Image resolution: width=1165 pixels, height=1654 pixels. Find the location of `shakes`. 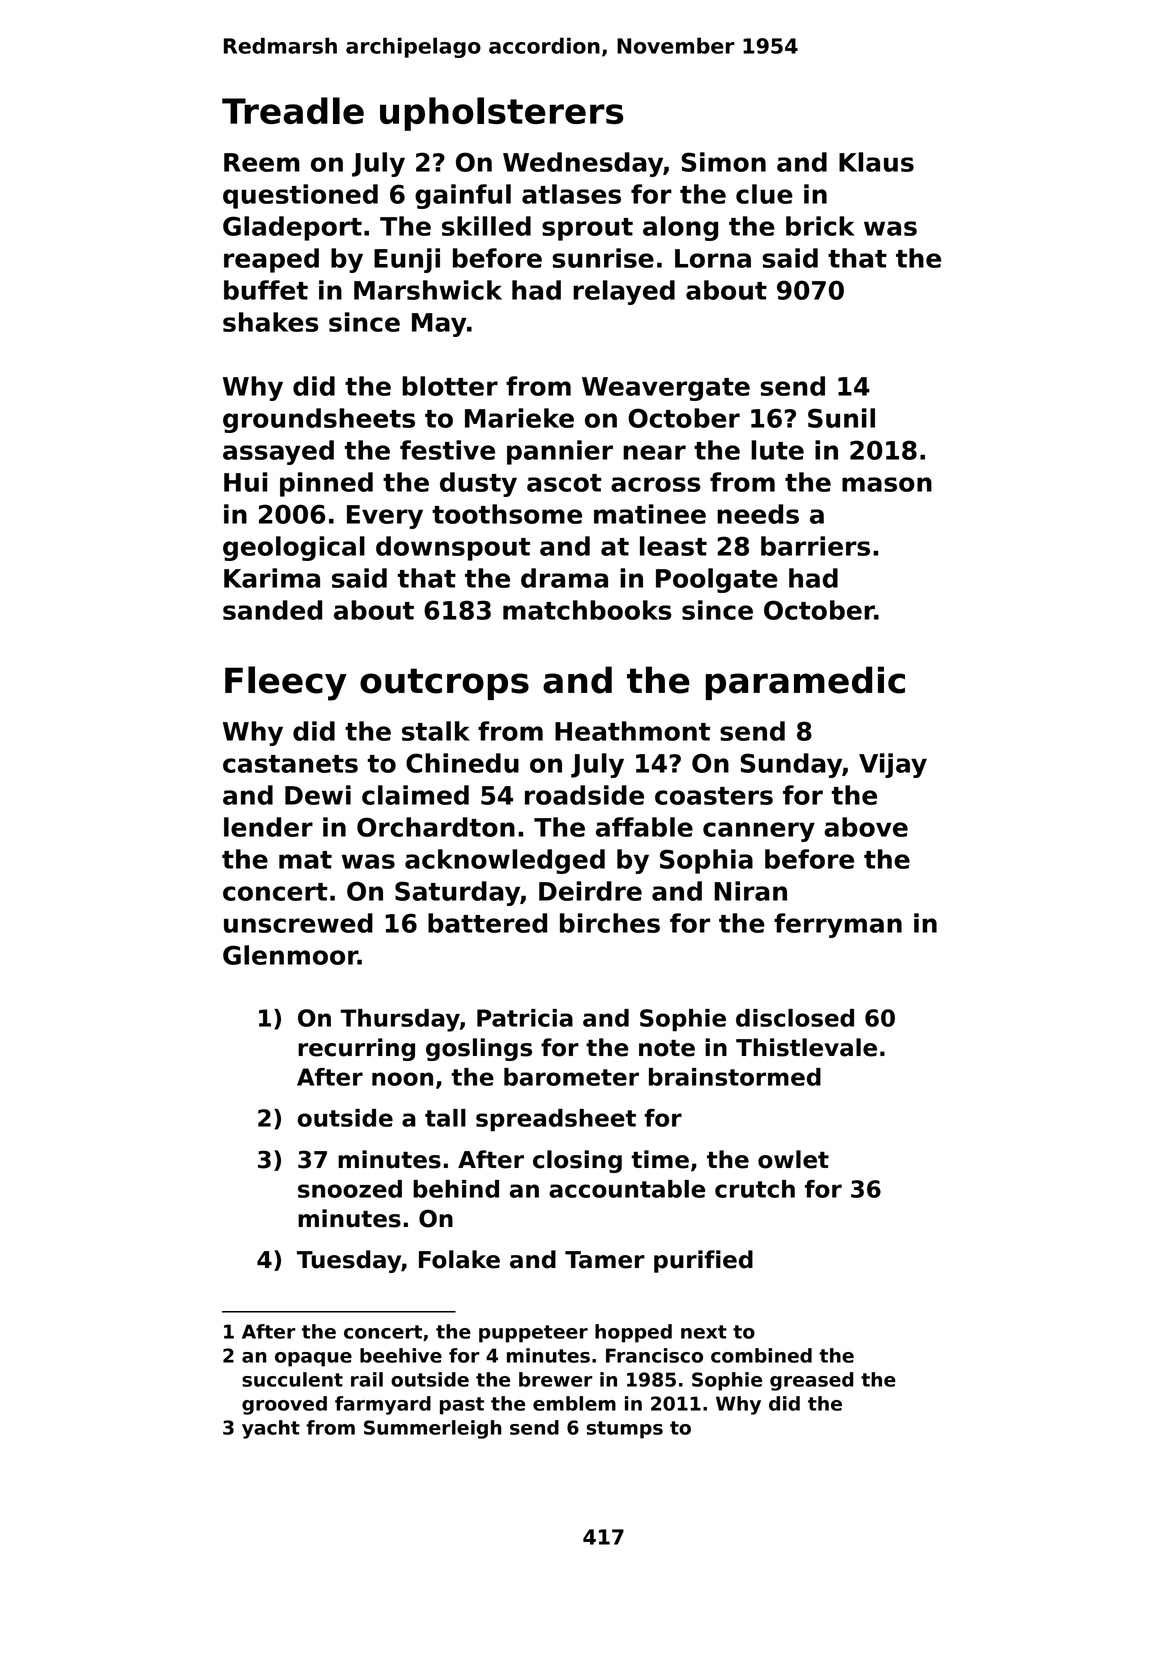

shakes is located at coordinates (270, 322).
